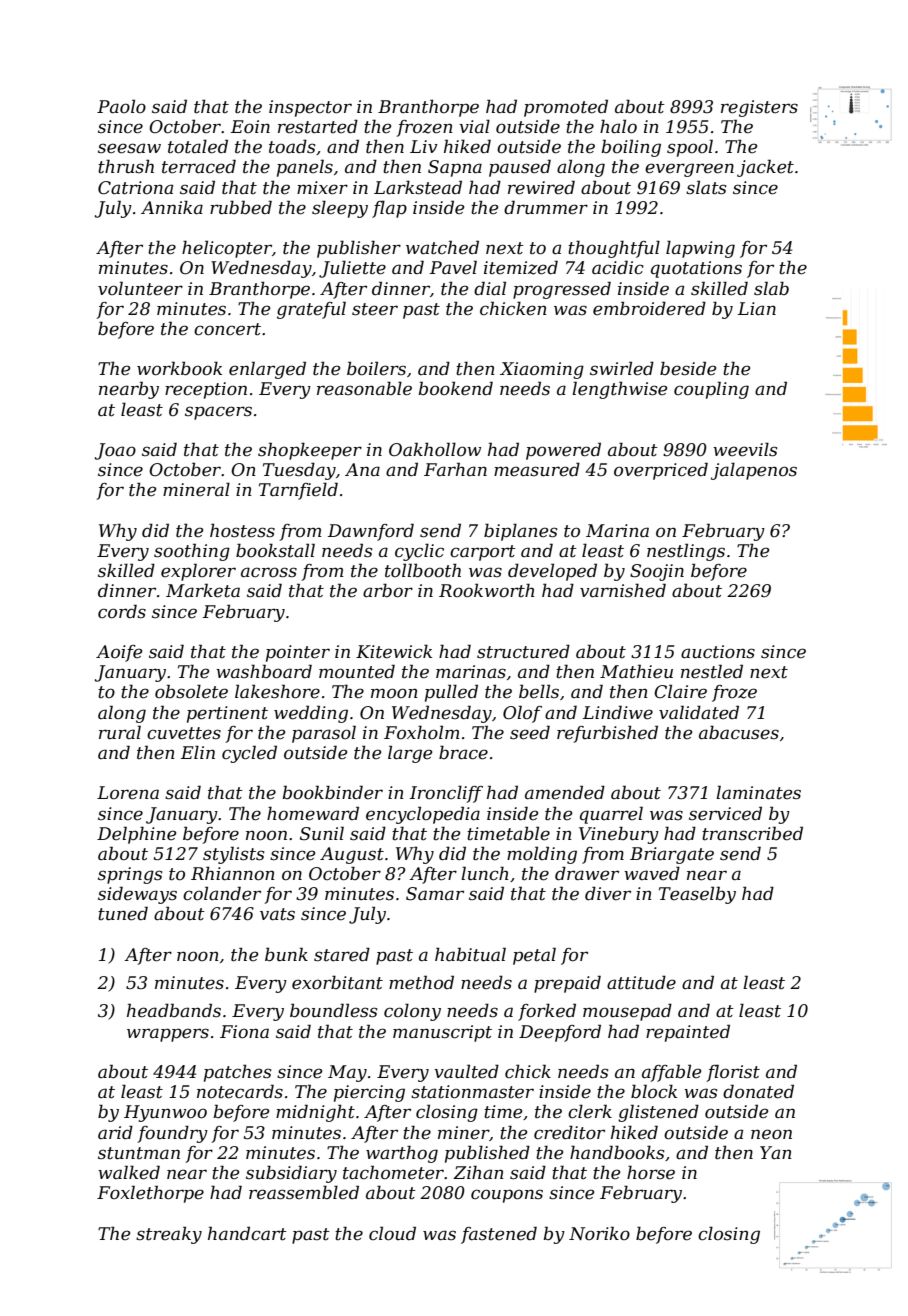  I want to click on vial, so click(474, 126).
